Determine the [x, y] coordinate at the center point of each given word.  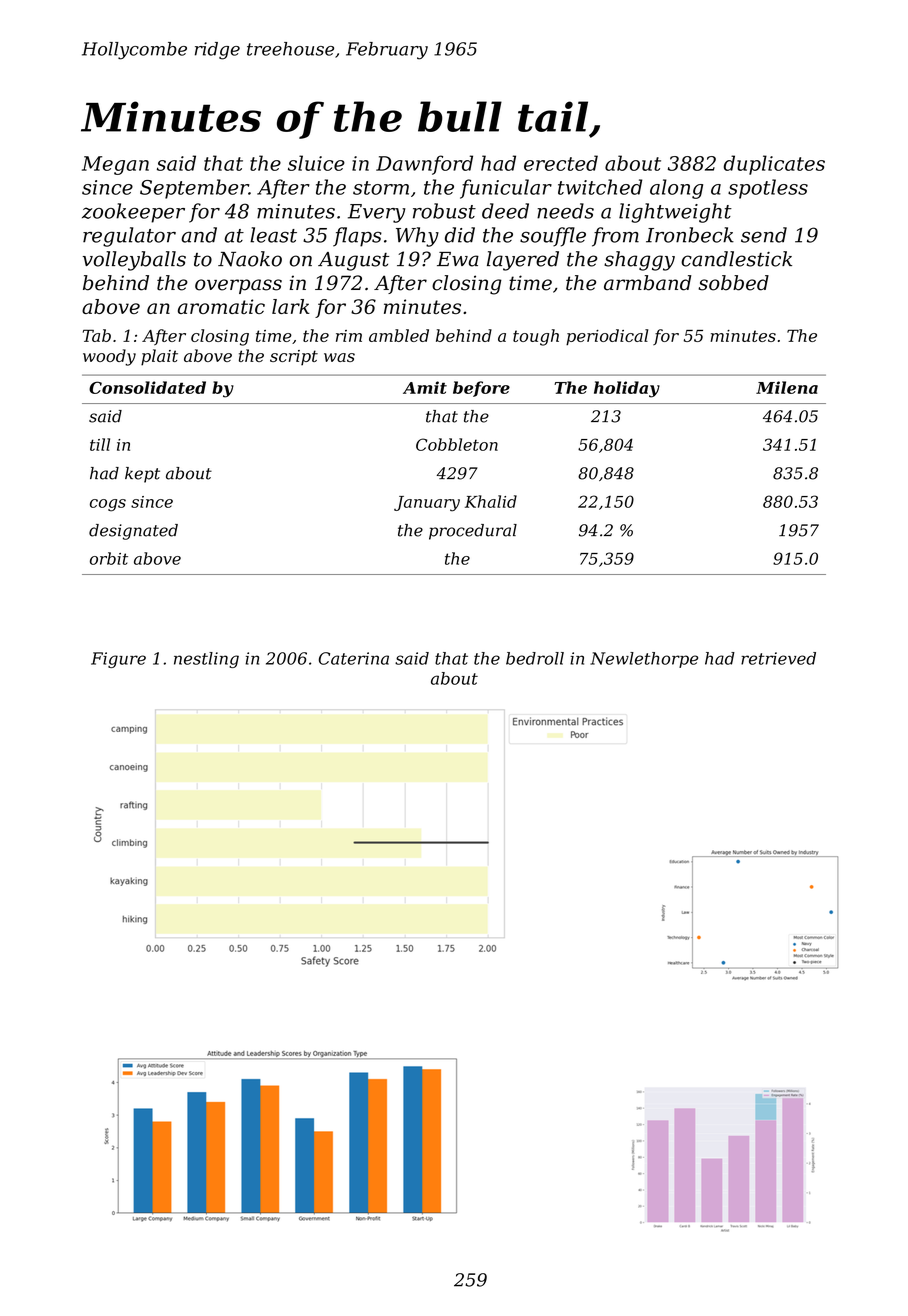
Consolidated [147, 387]
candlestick [736, 259]
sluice [316, 163]
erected [561, 163]
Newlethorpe [644, 660]
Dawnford [424, 165]
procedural [473, 532]
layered [523, 261]
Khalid [491, 501]
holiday [627, 389]
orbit [109, 558]
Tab [97, 335]
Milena [787, 387]
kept [142, 475]
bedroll [535, 658]
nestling [206, 660]
